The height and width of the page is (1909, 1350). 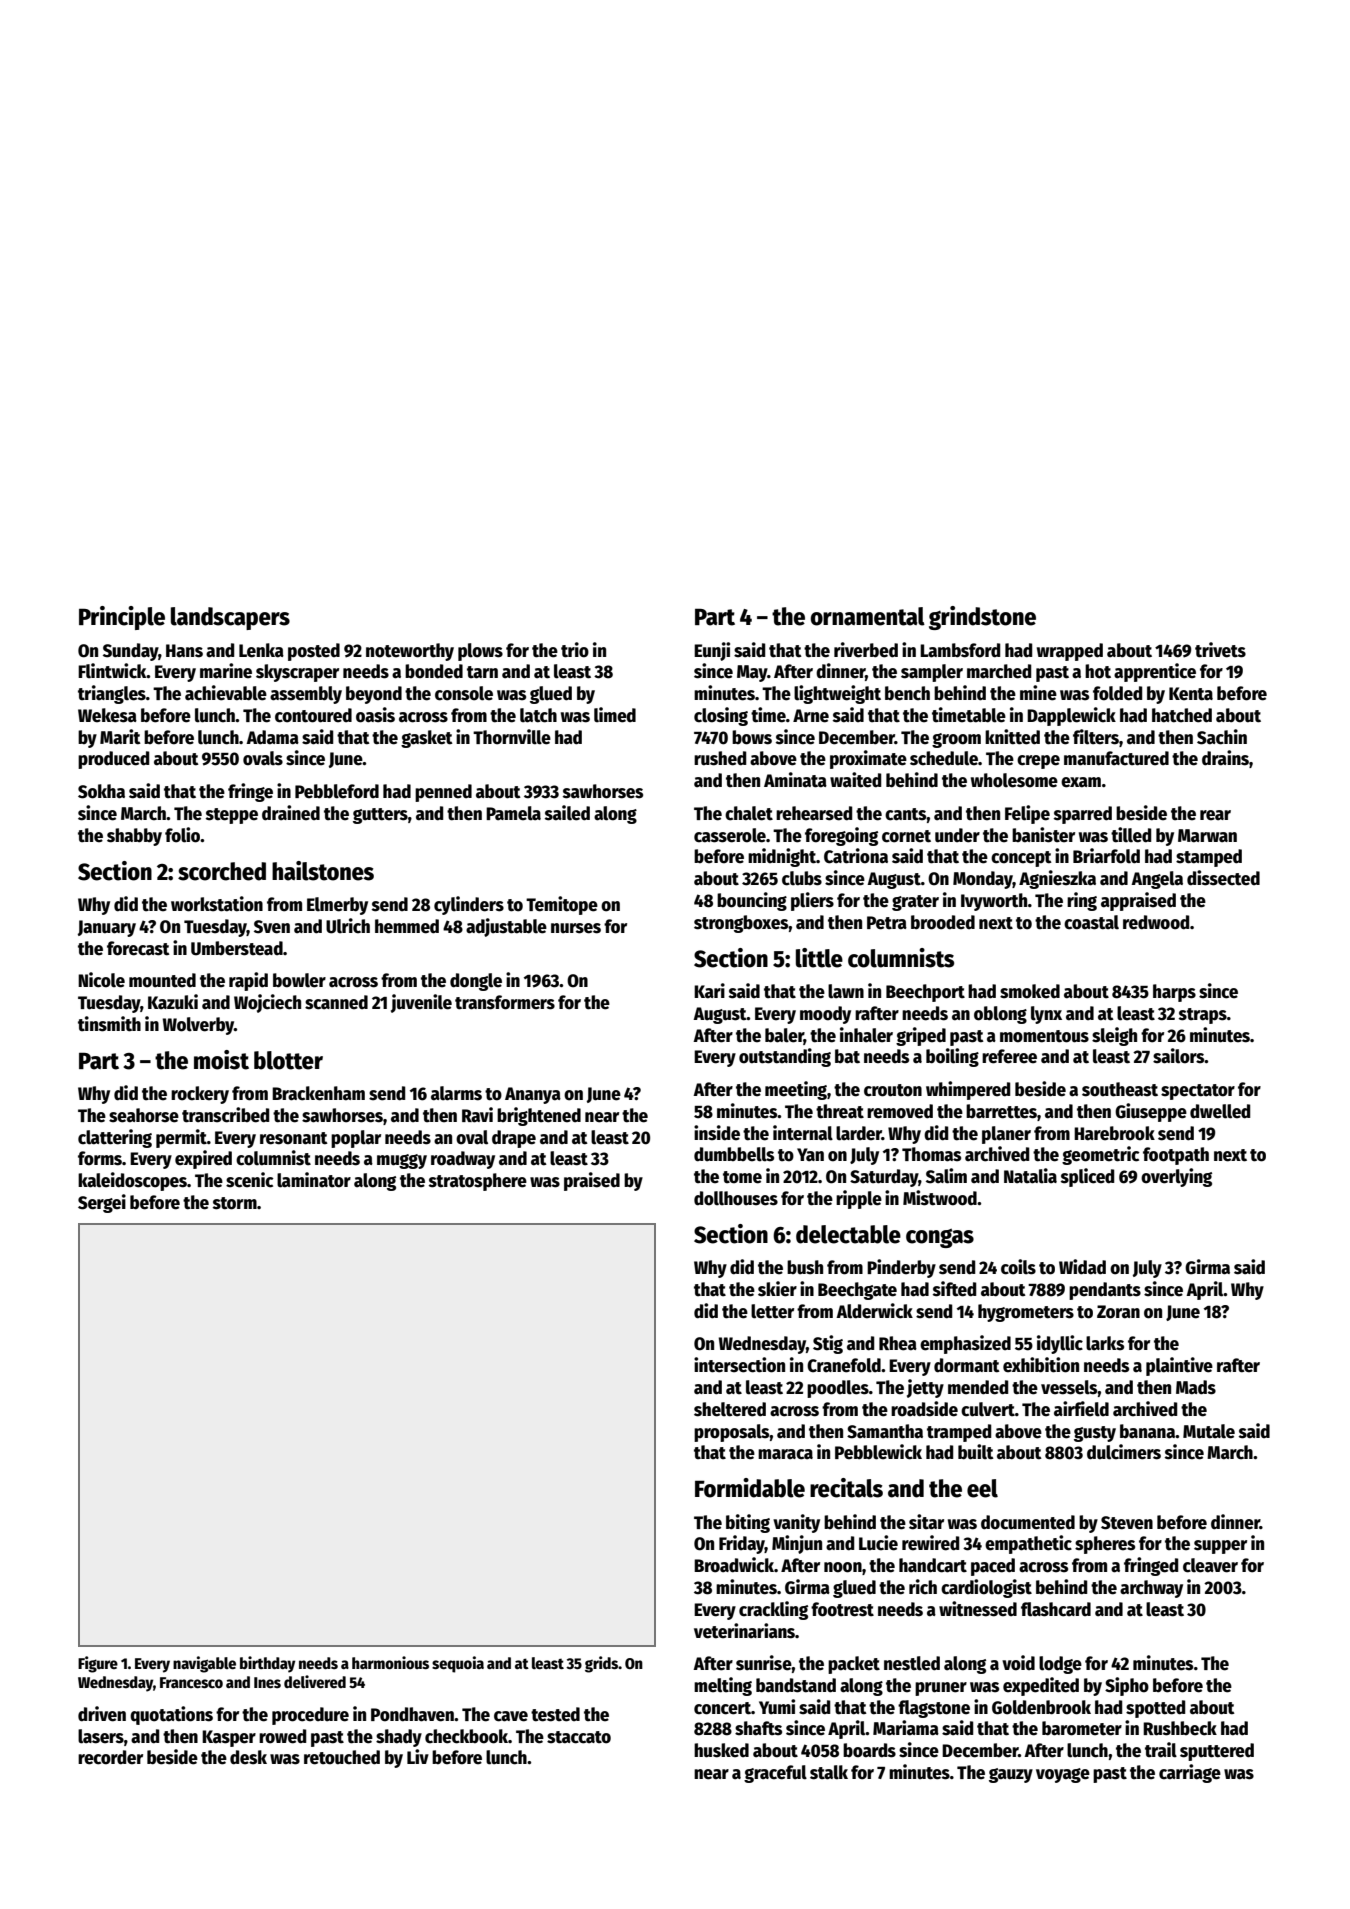 What do you see at coordinates (480, 652) in the page?
I see `plows` at bounding box center [480, 652].
